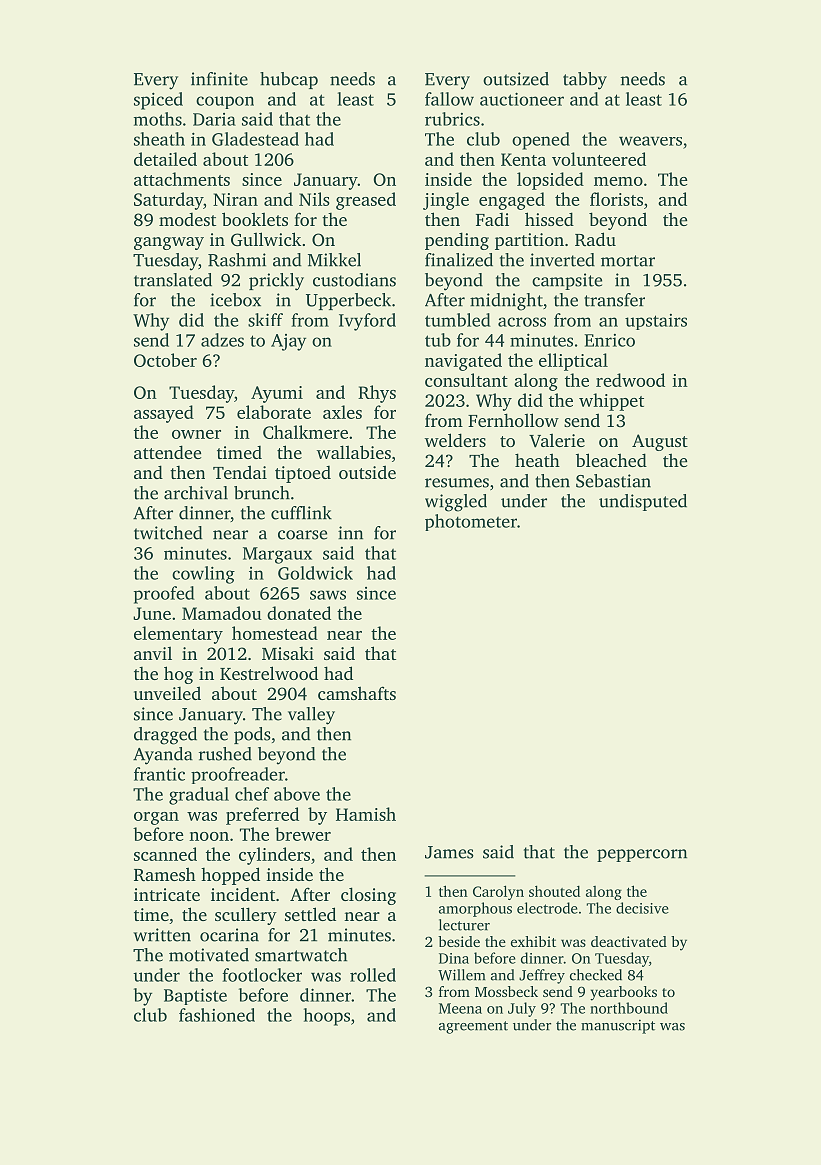  What do you see at coordinates (533, 941) in the screenshot?
I see `exhibit` at bounding box center [533, 941].
